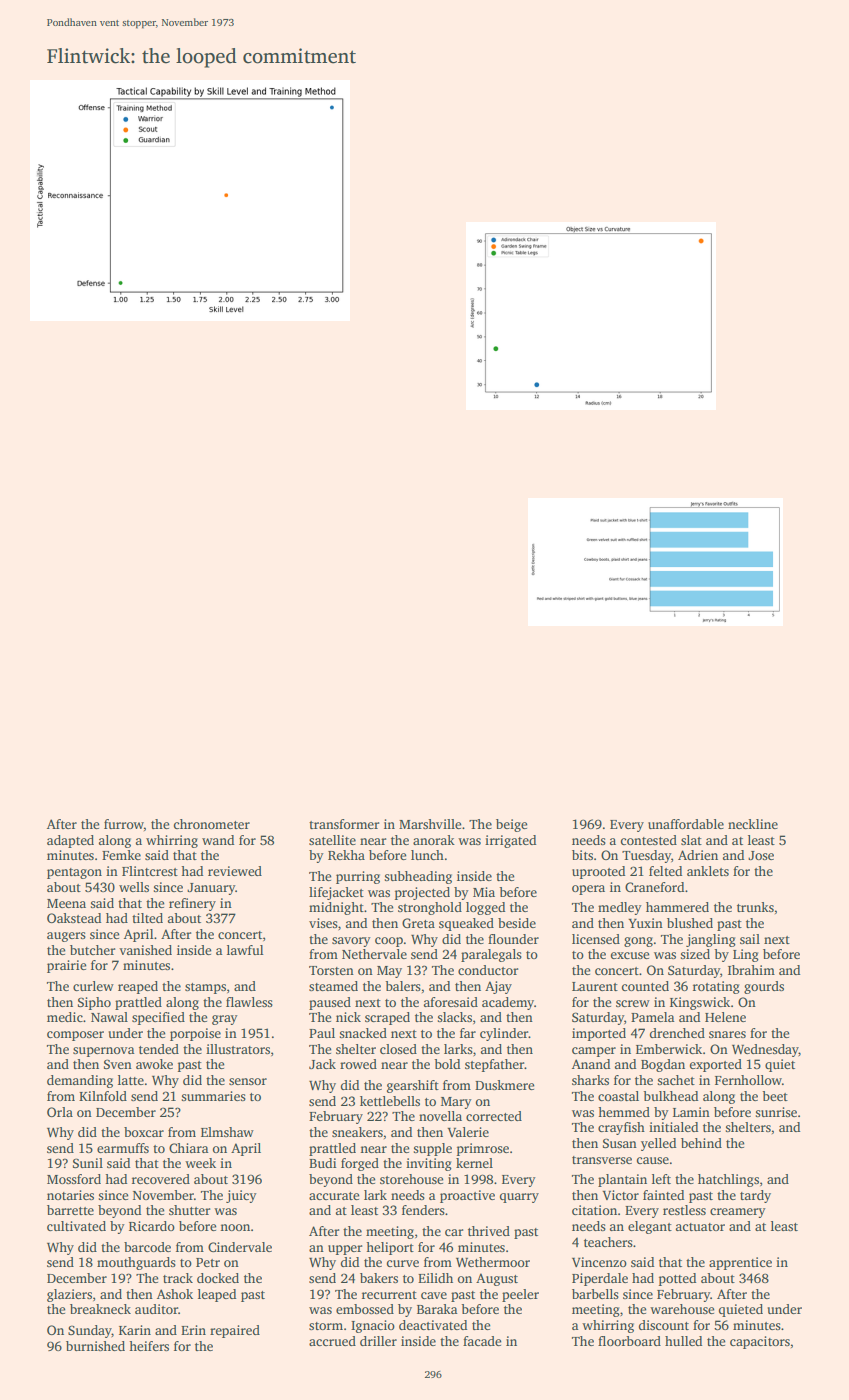 The image size is (849, 1400). What do you see at coordinates (650, 1227) in the screenshot?
I see `elegant` at bounding box center [650, 1227].
